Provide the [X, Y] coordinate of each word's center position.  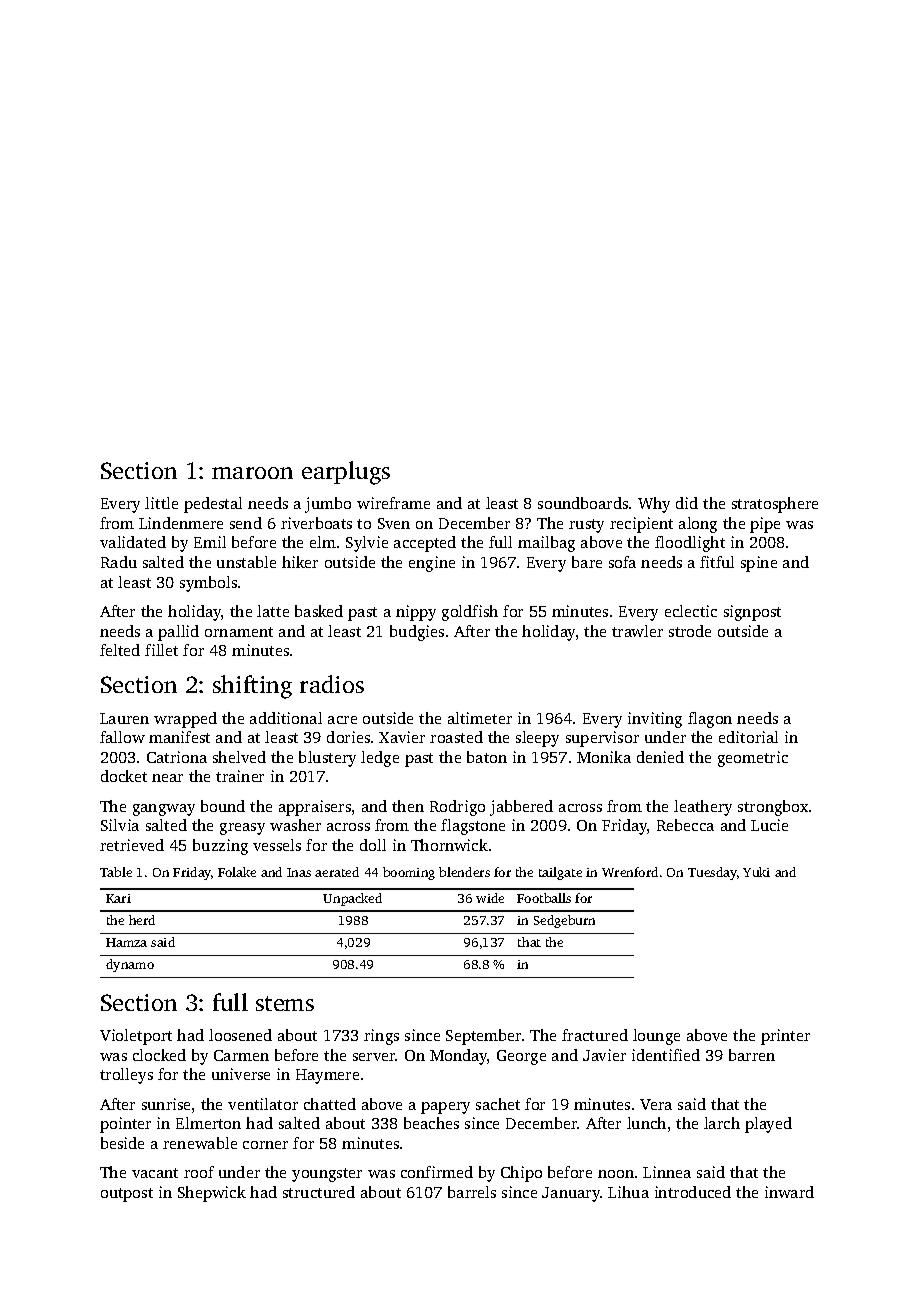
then [408, 806]
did [687, 503]
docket [124, 776]
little [161, 503]
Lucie [769, 825]
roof [199, 1172]
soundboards [583, 503]
